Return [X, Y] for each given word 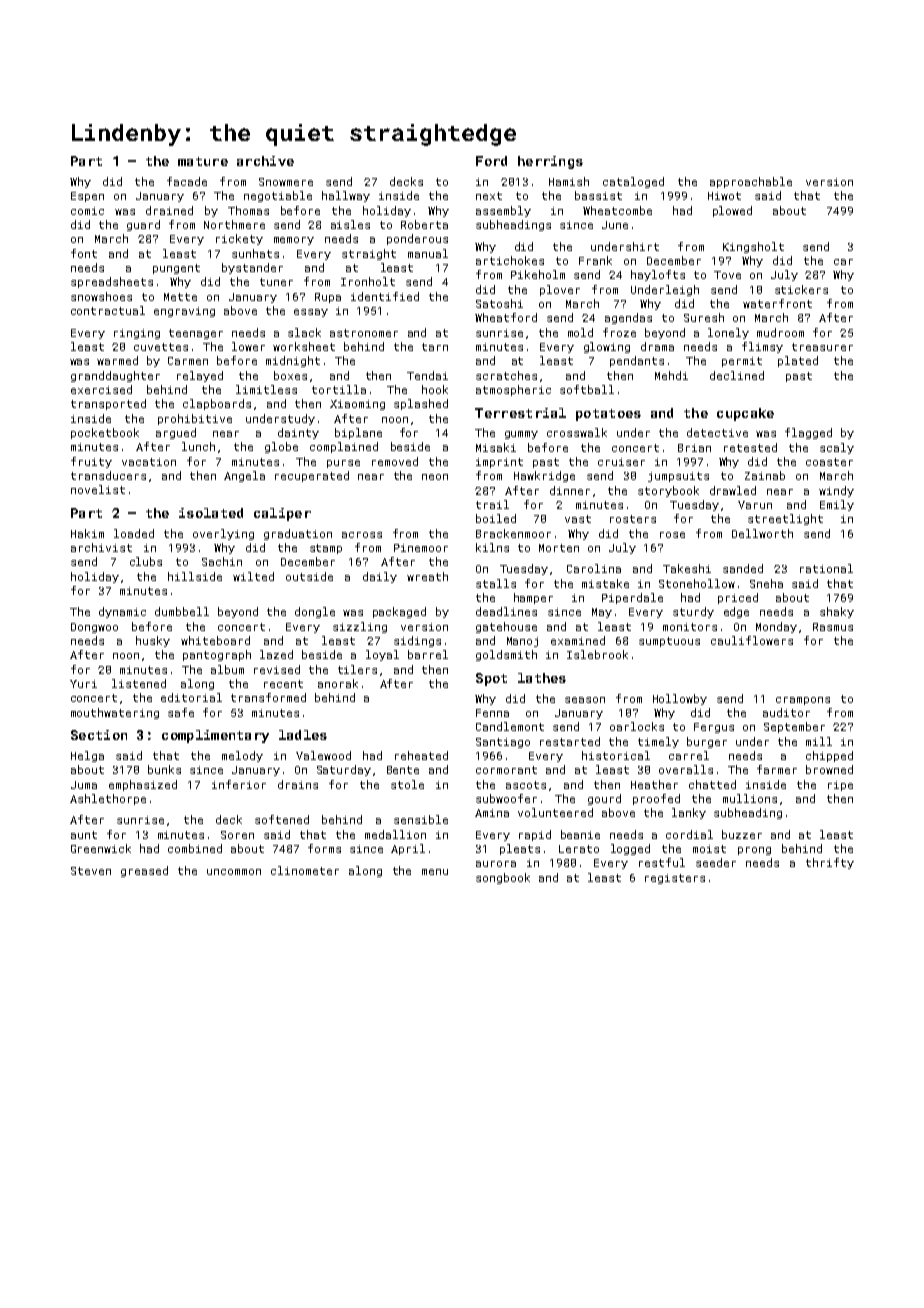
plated [798, 361]
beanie [580, 834]
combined [195, 848]
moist [709, 849]
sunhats [255, 253]
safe [181, 712]
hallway [346, 196]
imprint [499, 463]
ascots [526, 785]
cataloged [633, 182]
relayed [200, 376]
